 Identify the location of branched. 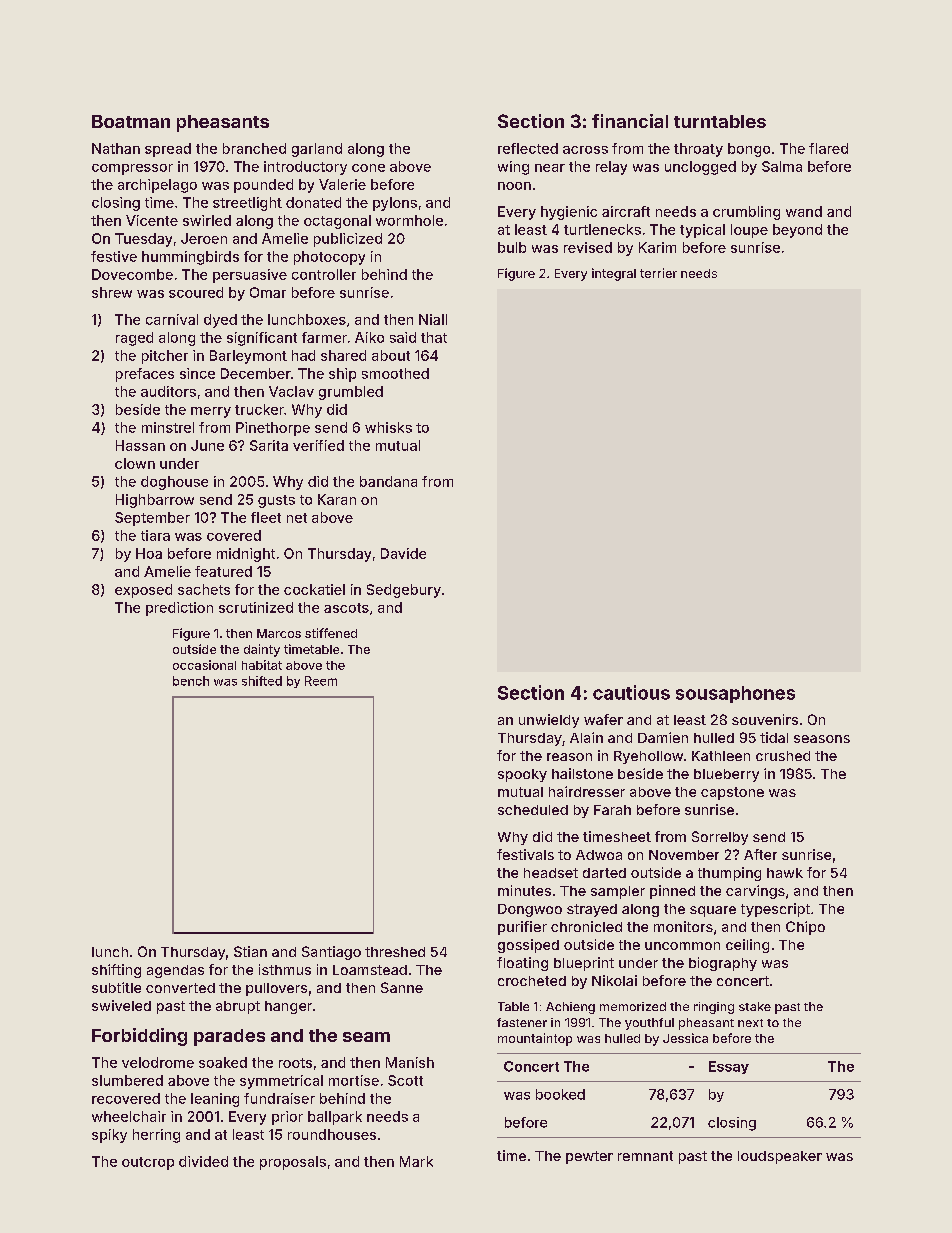
(254, 148).
